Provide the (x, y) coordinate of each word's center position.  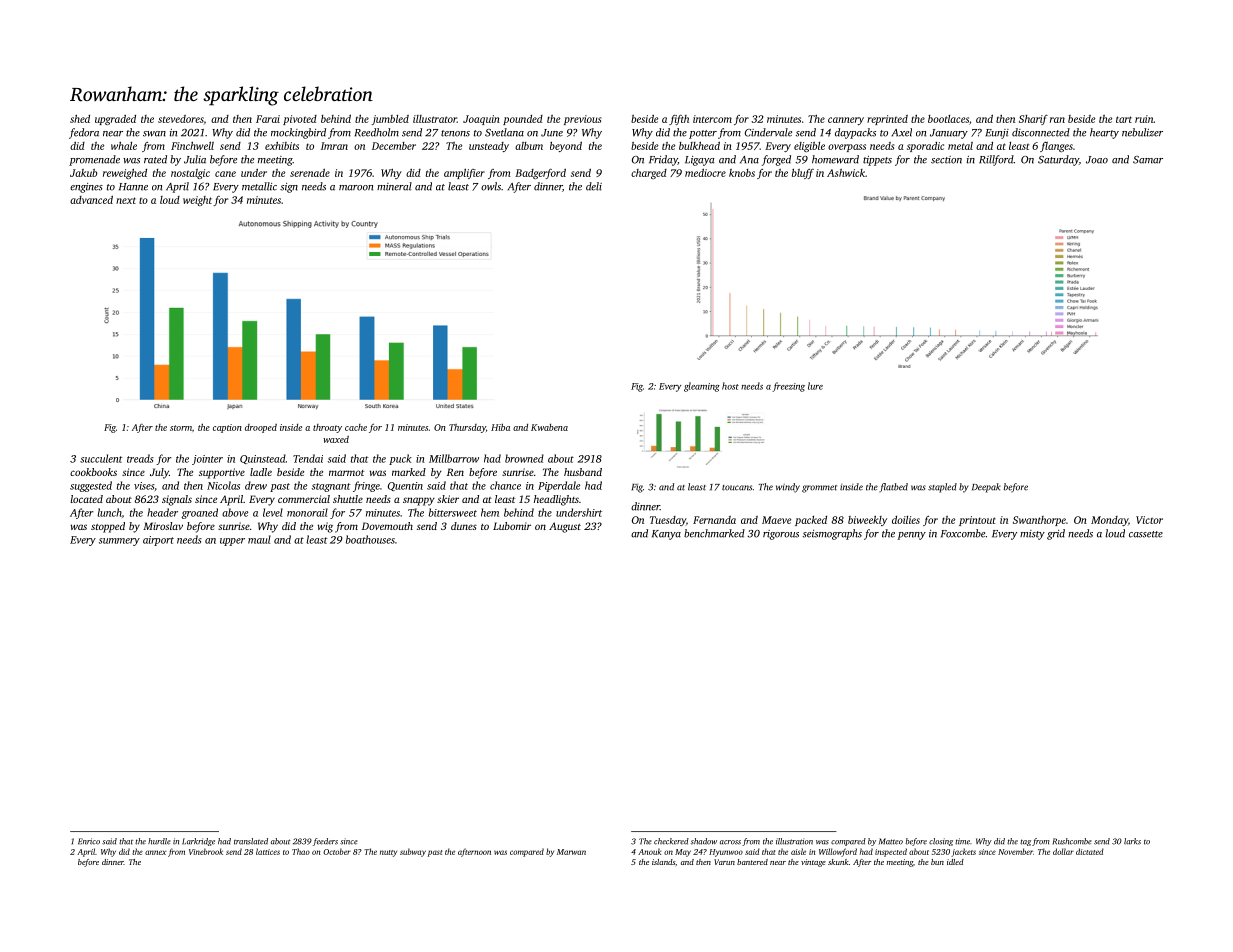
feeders (325, 842)
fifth (679, 120)
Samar (1148, 160)
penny (912, 536)
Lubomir (512, 526)
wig (325, 527)
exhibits (282, 146)
